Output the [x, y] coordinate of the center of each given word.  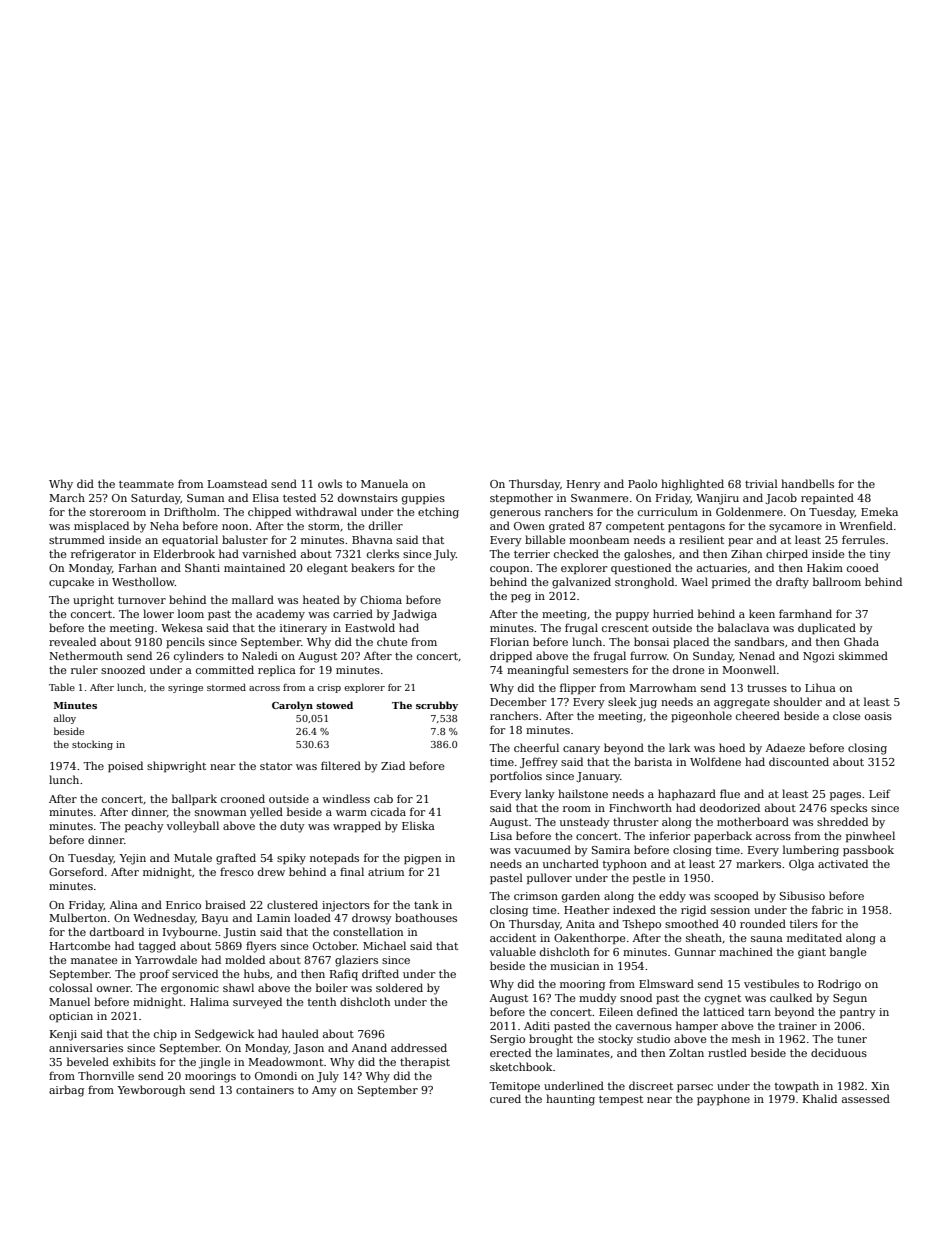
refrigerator [103, 555]
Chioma [381, 599]
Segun [850, 999]
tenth [322, 1001]
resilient [701, 539]
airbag [66, 1091]
